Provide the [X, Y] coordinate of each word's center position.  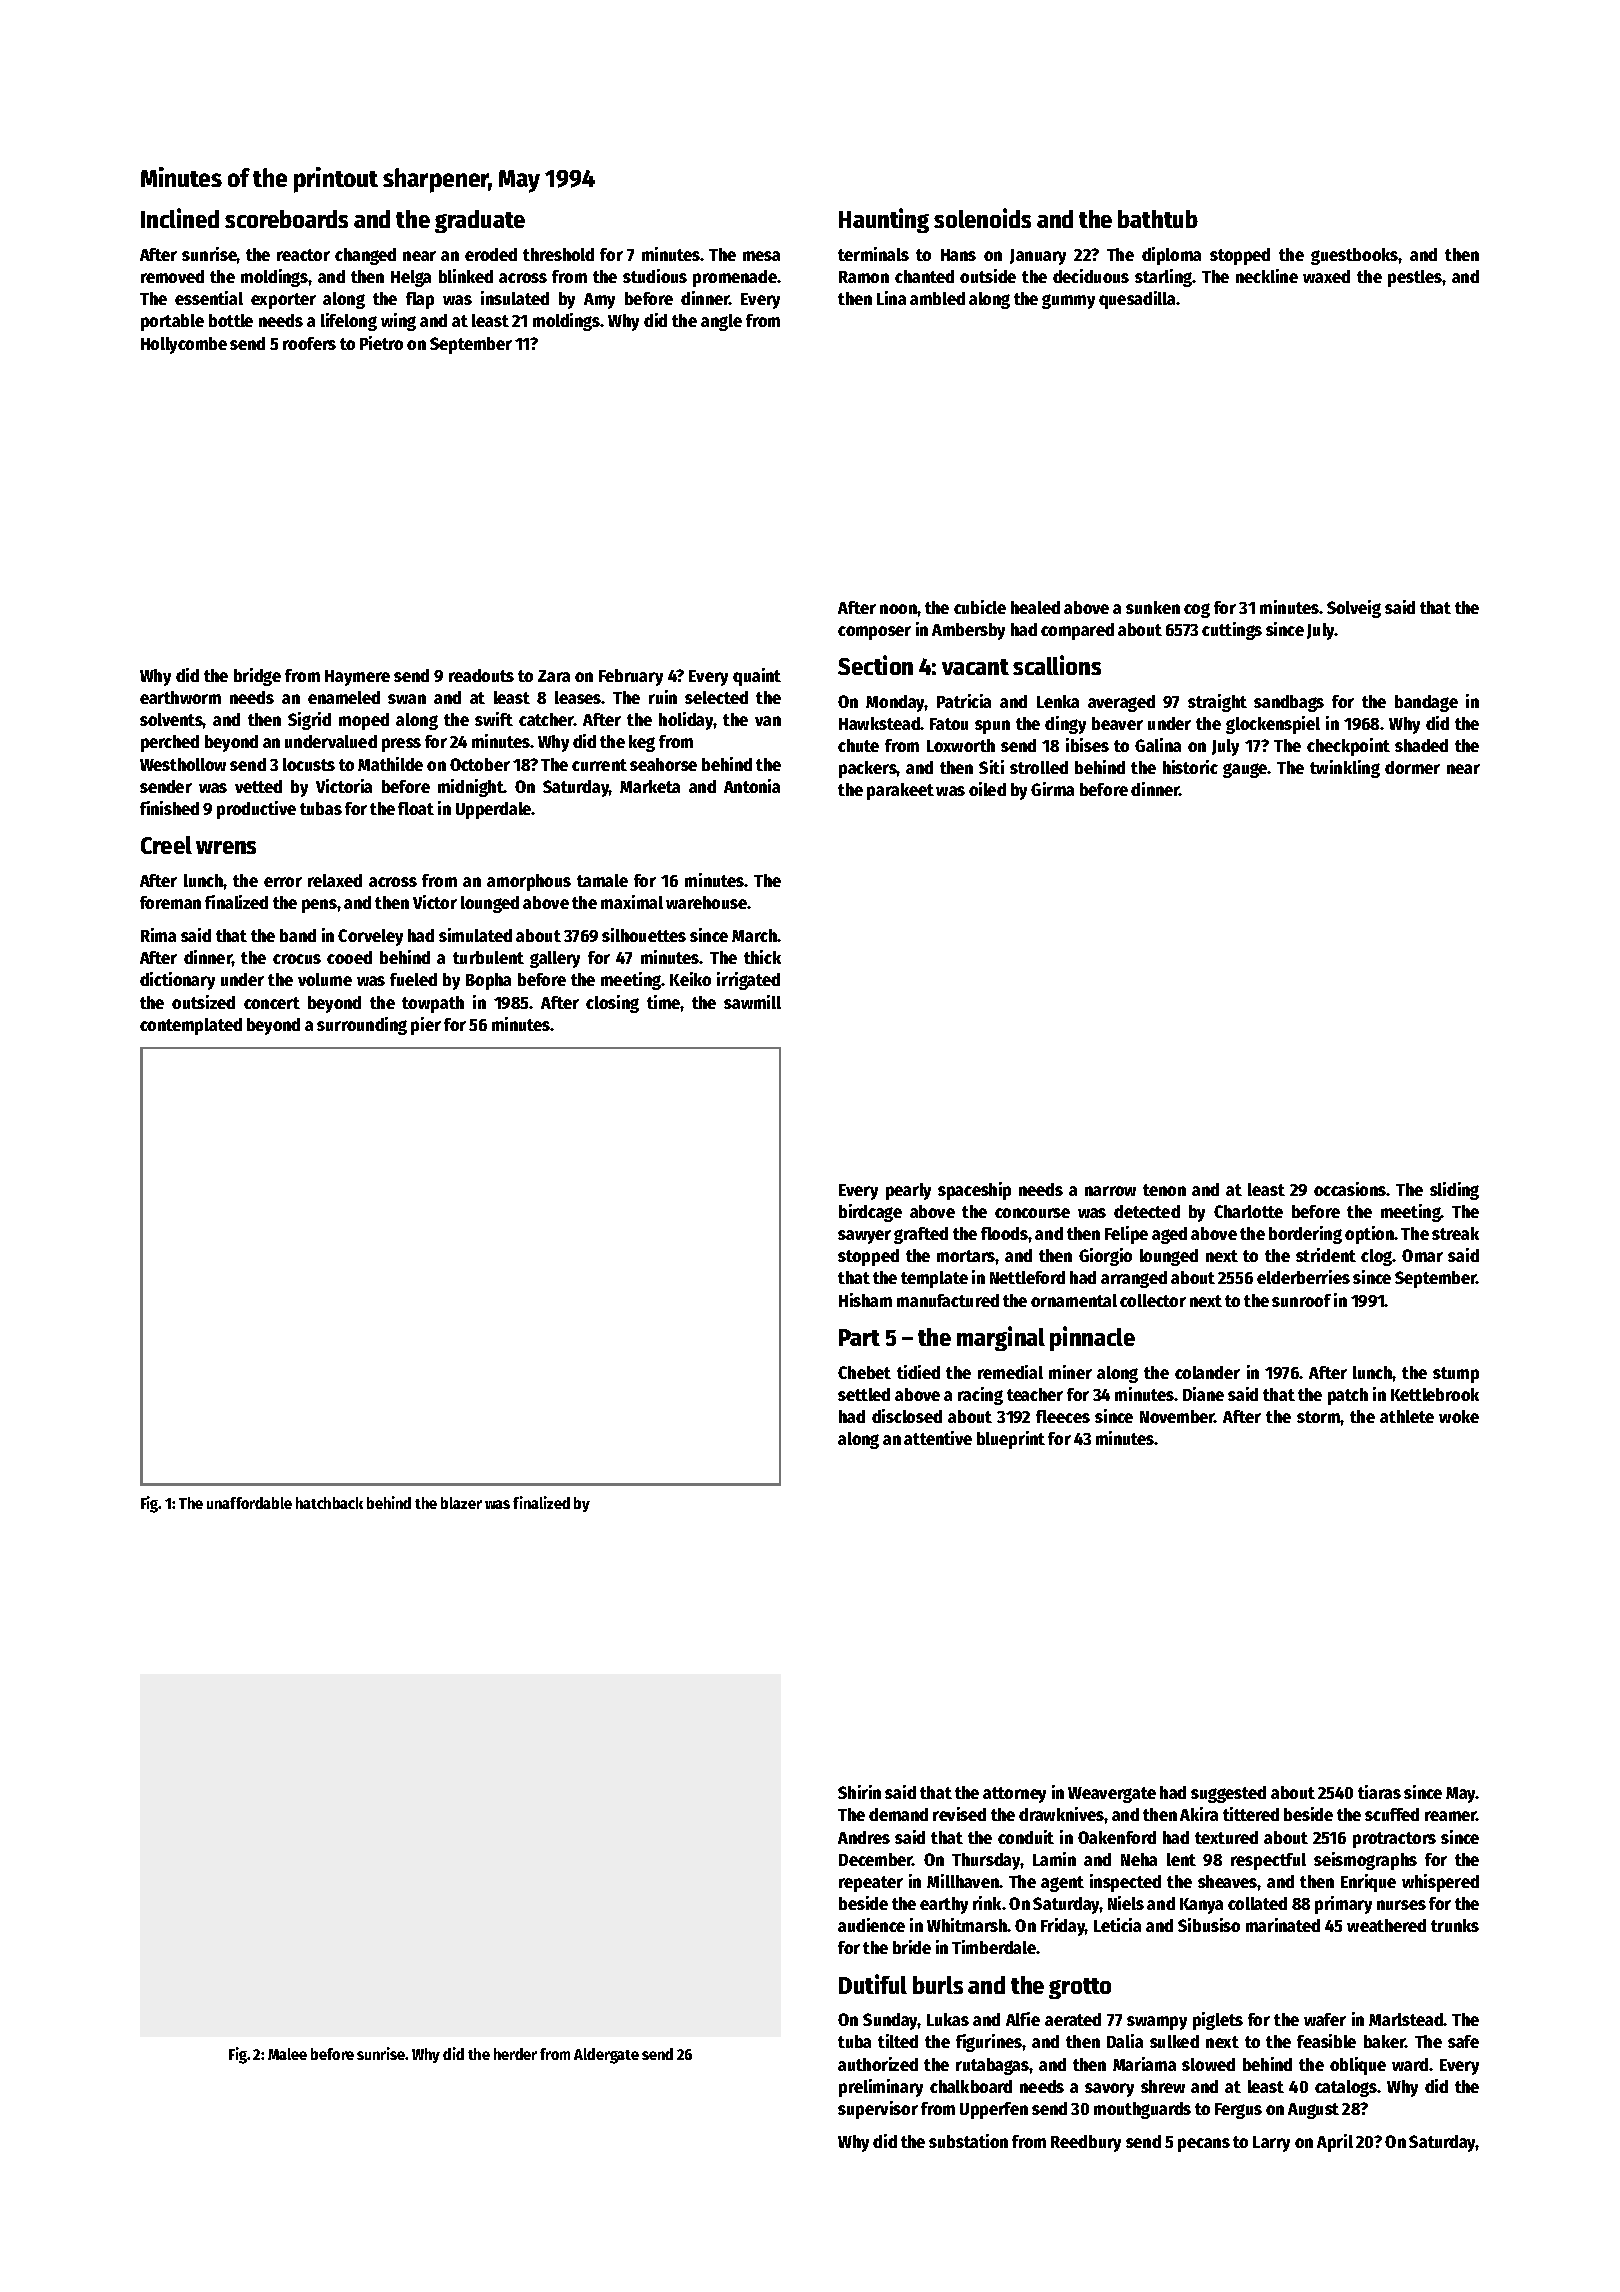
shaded [1421, 745]
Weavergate [1112, 1795]
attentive [938, 1438]
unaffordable [249, 1503]
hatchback [329, 1503]
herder [515, 2054]
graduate [480, 221]
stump [1456, 1375]
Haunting [884, 220]
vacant [975, 667]
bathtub [1158, 219]
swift [494, 719]
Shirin [859, 1792]
